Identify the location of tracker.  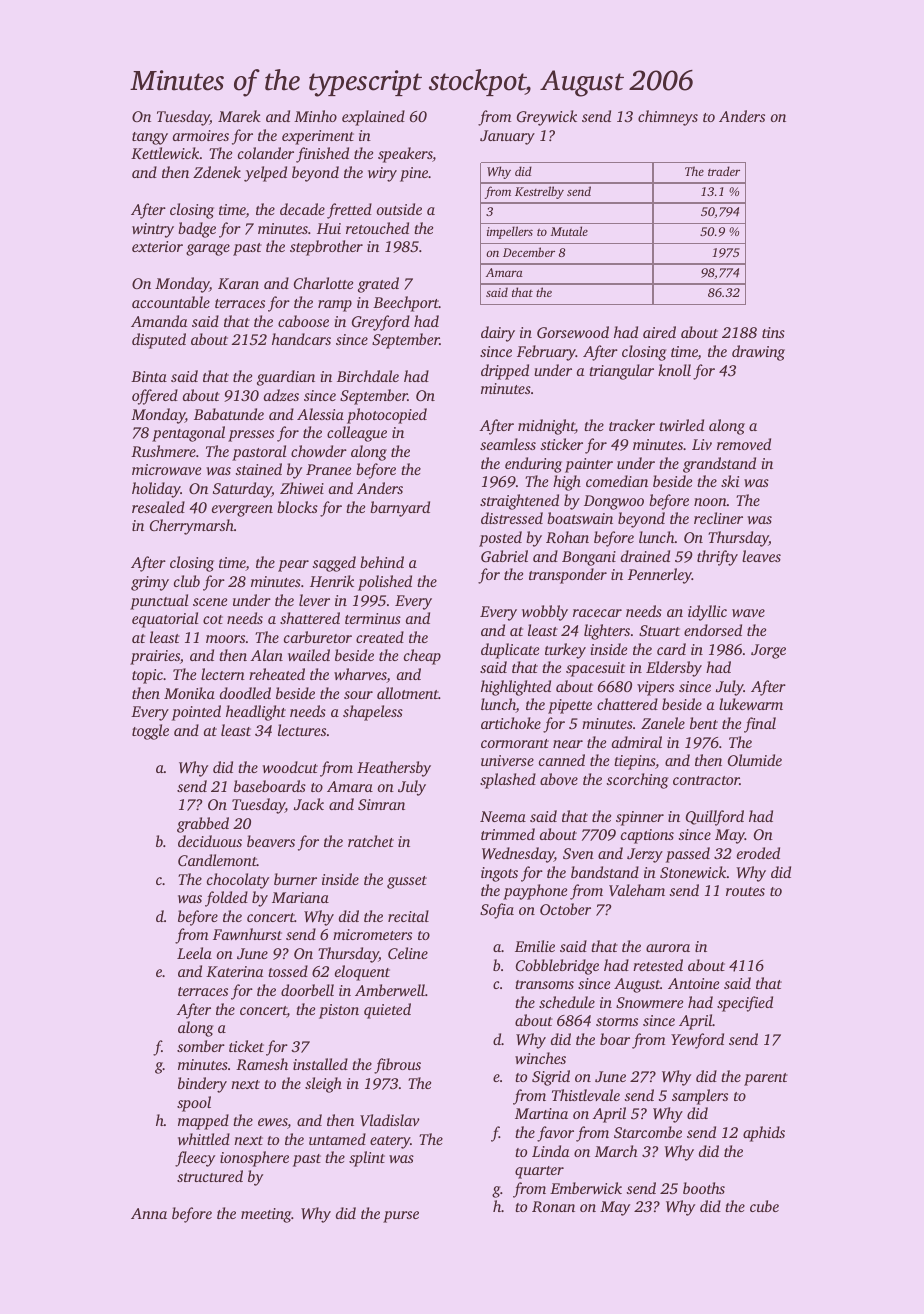
(632, 425).
